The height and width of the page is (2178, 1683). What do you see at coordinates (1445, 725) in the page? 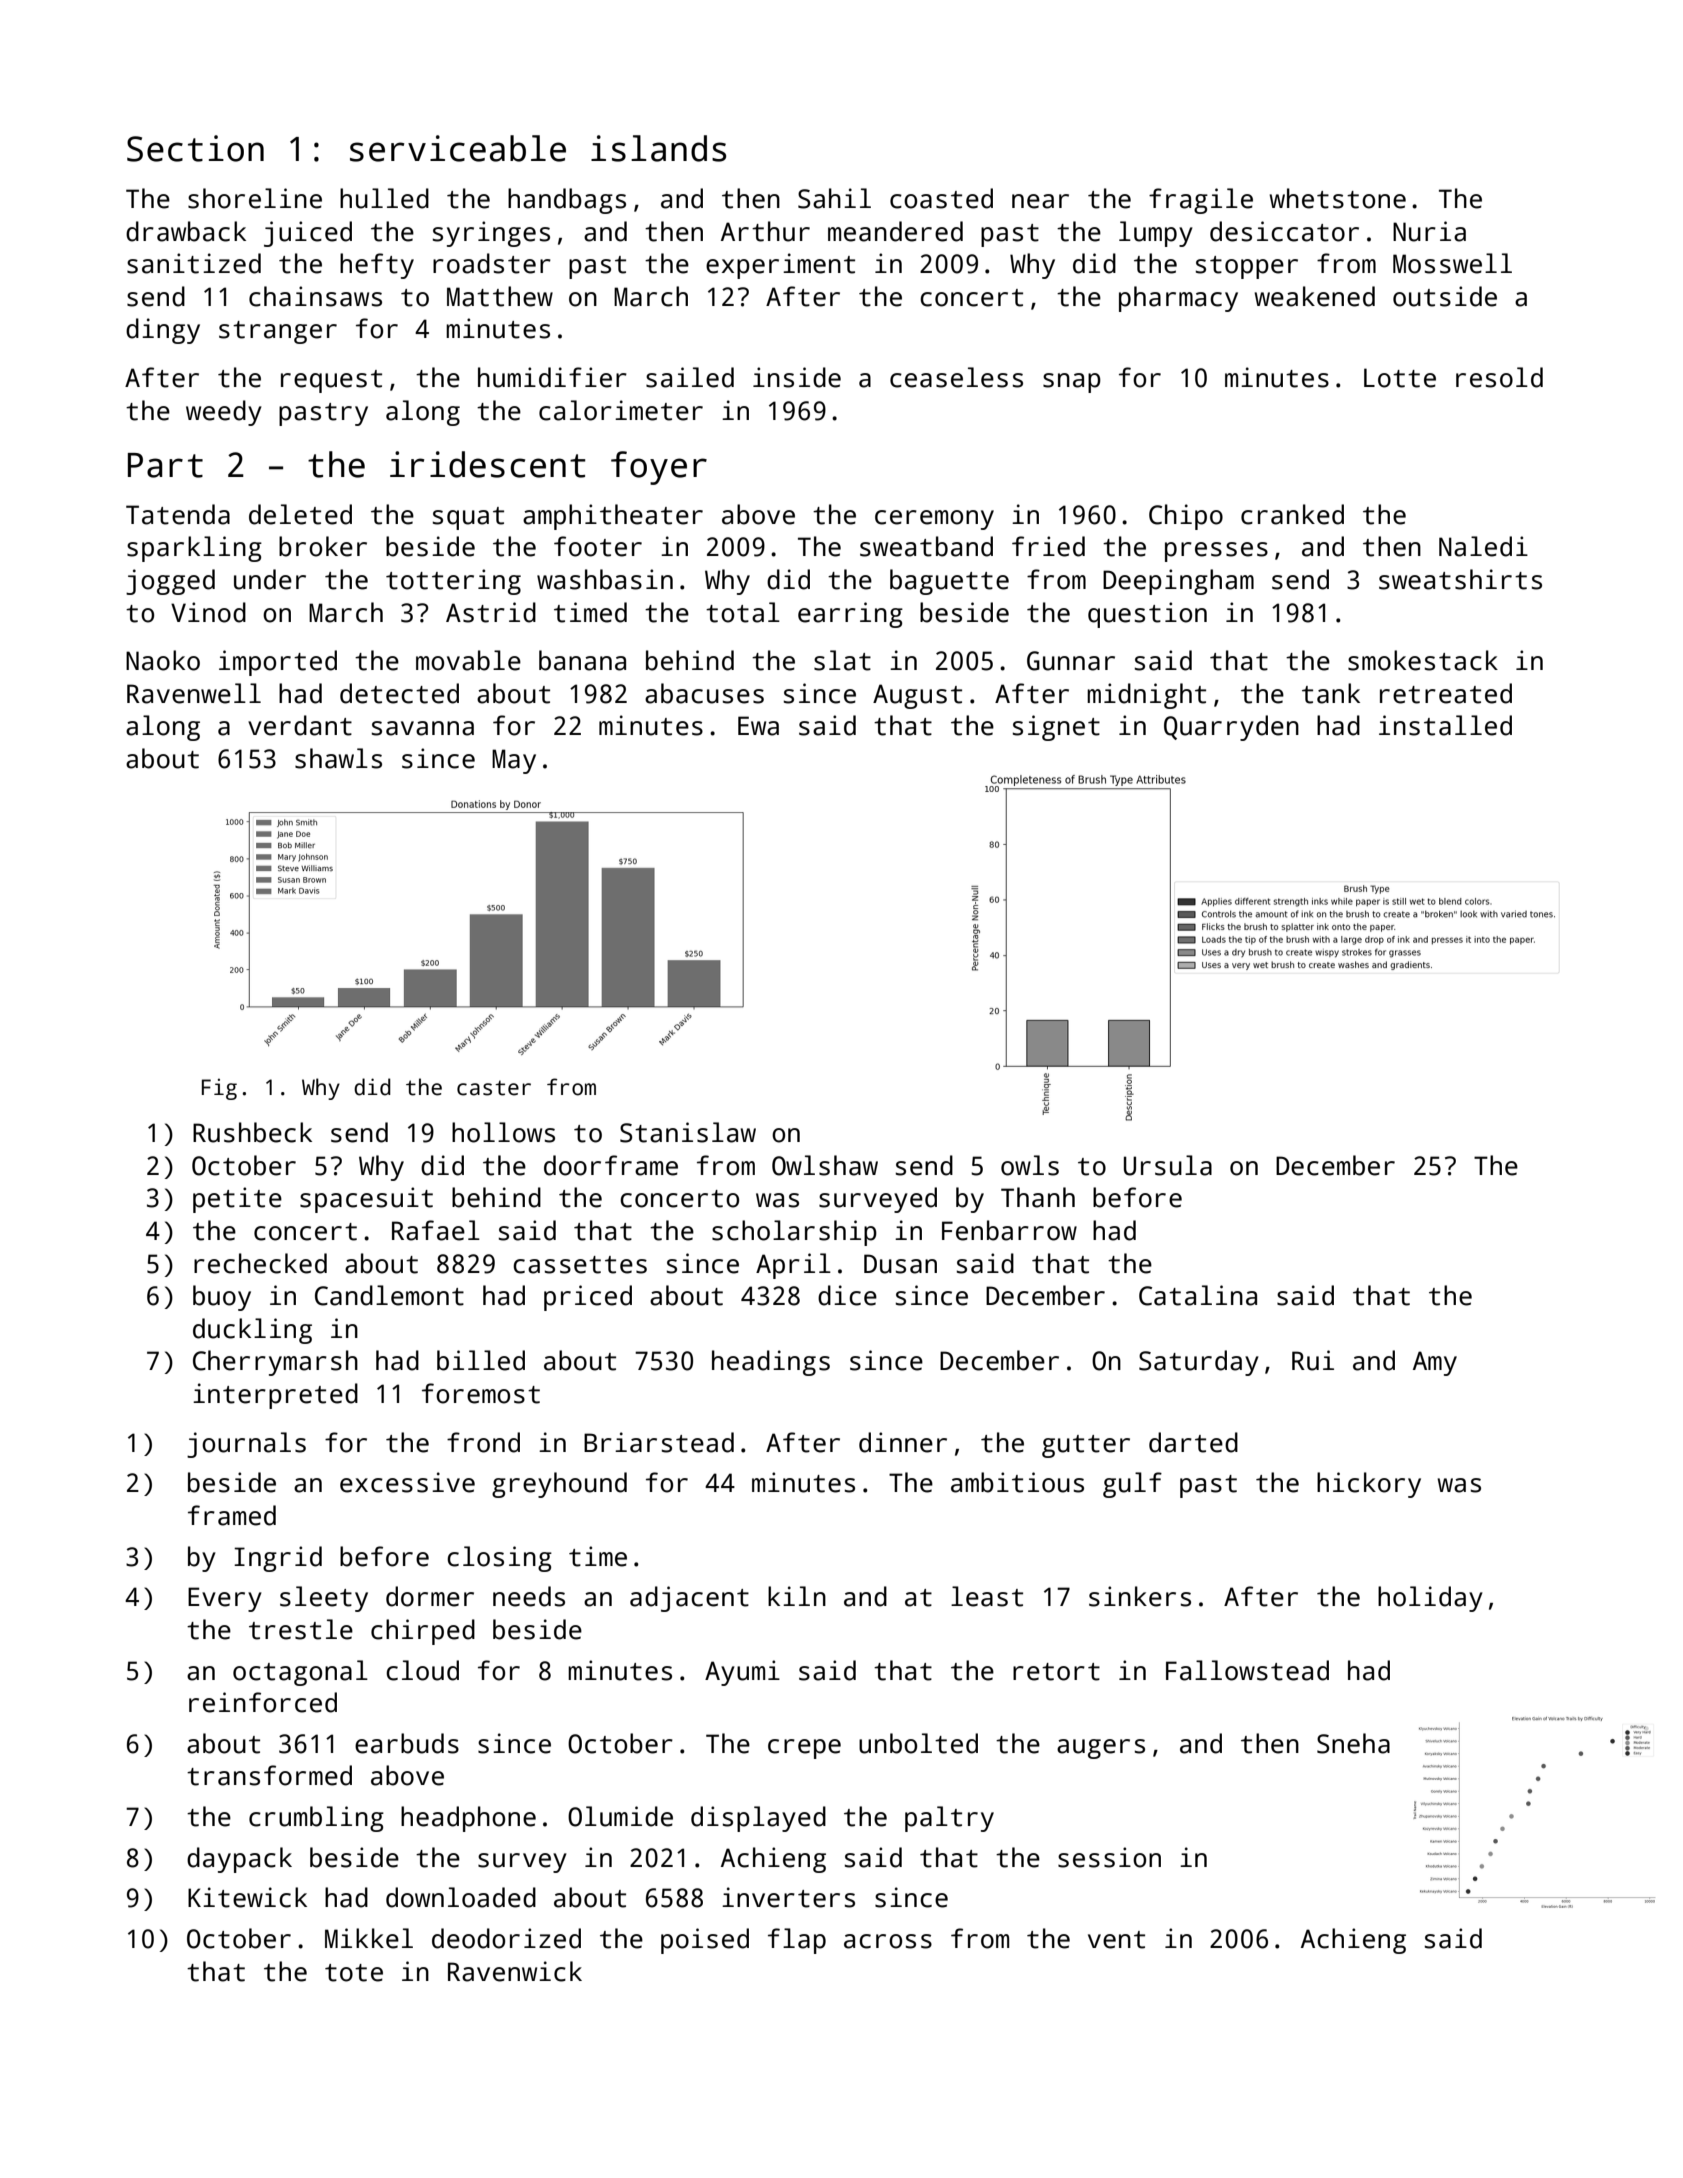
I see `installed` at bounding box center [1445, 725].
